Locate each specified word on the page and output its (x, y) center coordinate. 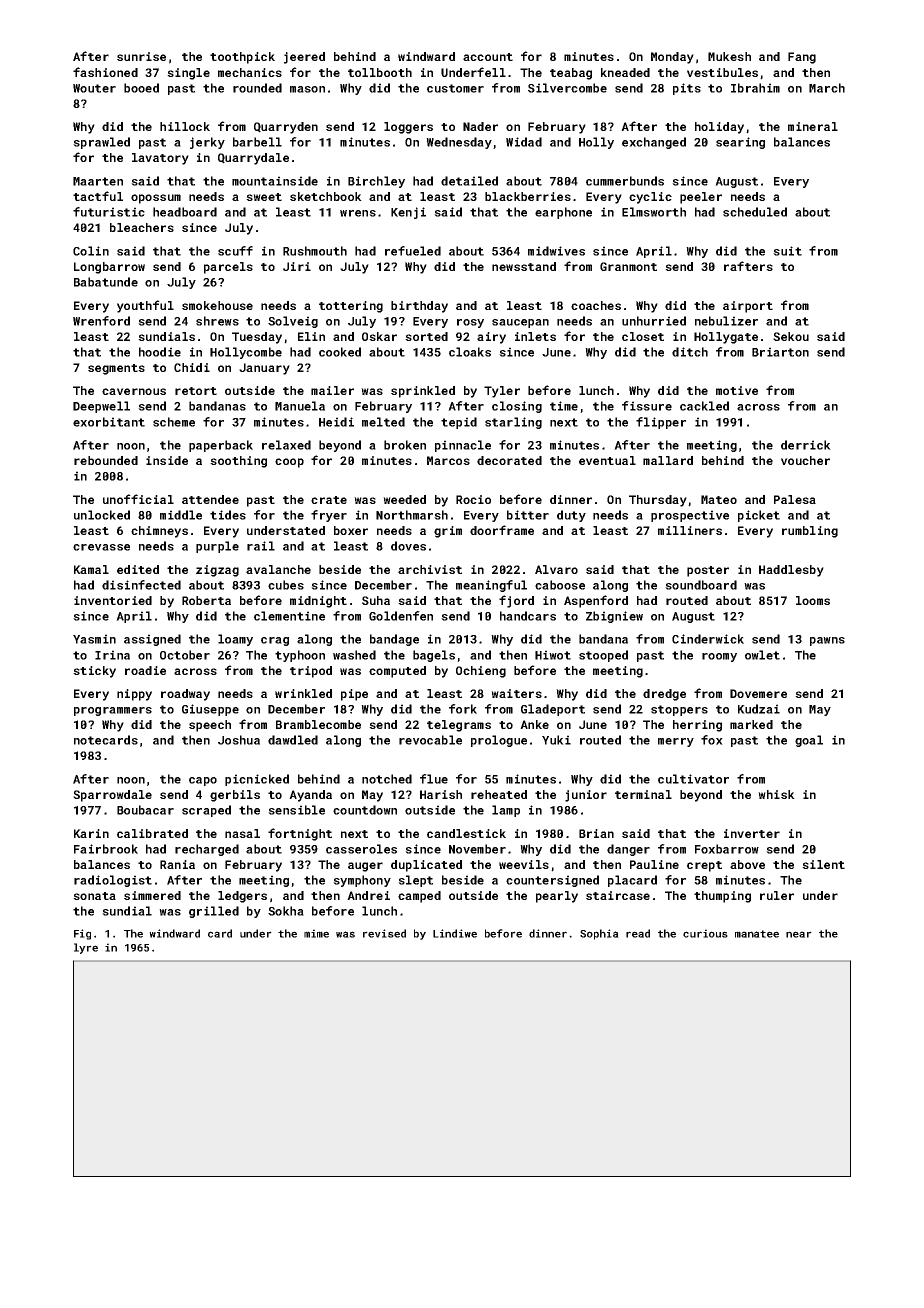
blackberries (528, 196)
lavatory (160, 159)
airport (748, 307)
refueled (413, 251)
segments (116, 369)
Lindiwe (455, 933)
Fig (82, 934)
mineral (813, 126)
